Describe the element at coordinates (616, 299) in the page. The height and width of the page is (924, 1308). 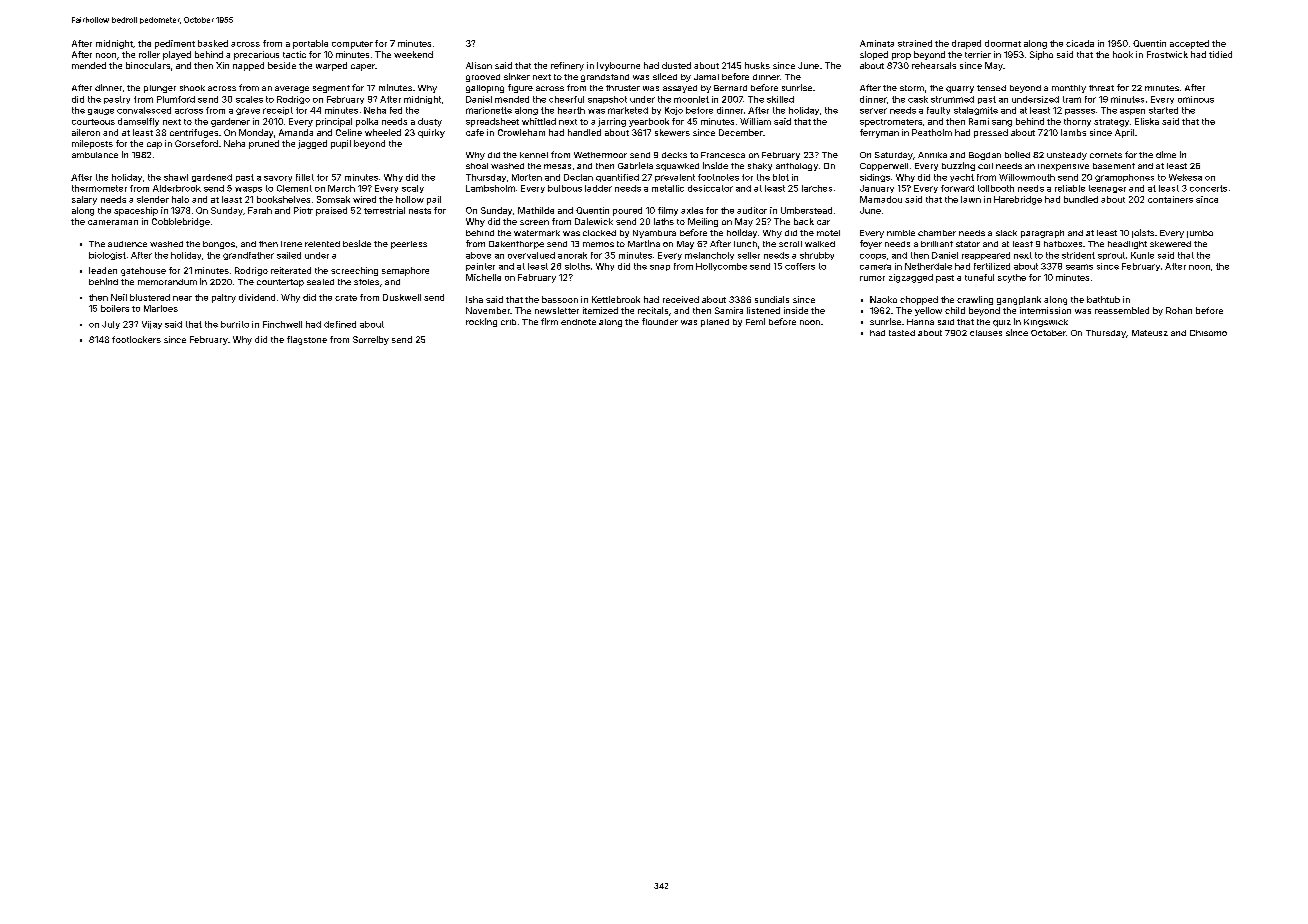
I see `Kettlebrook` at that location.
